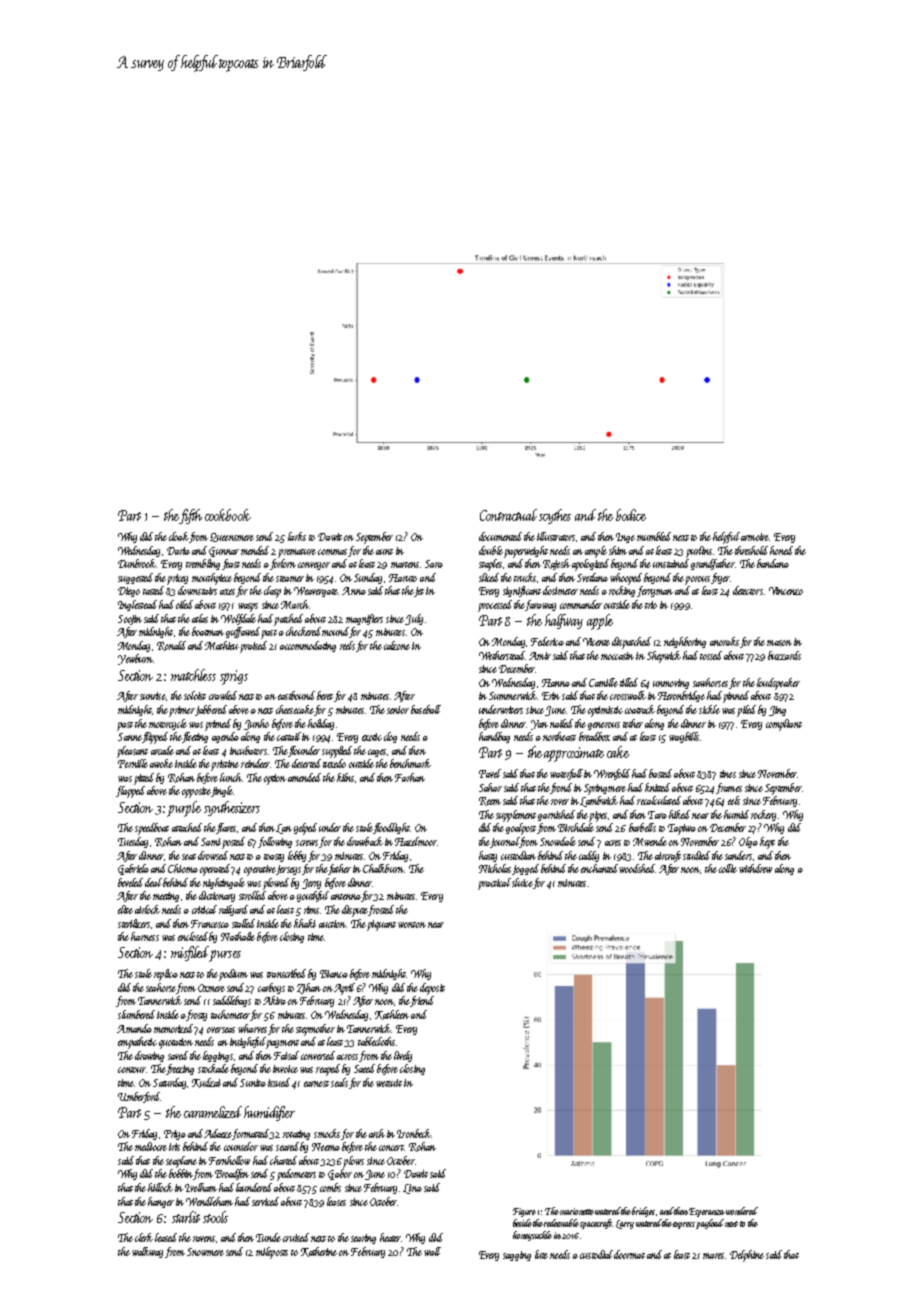 The image size is (924, 1308). I want to click on dictionary, so click(217, 896).
